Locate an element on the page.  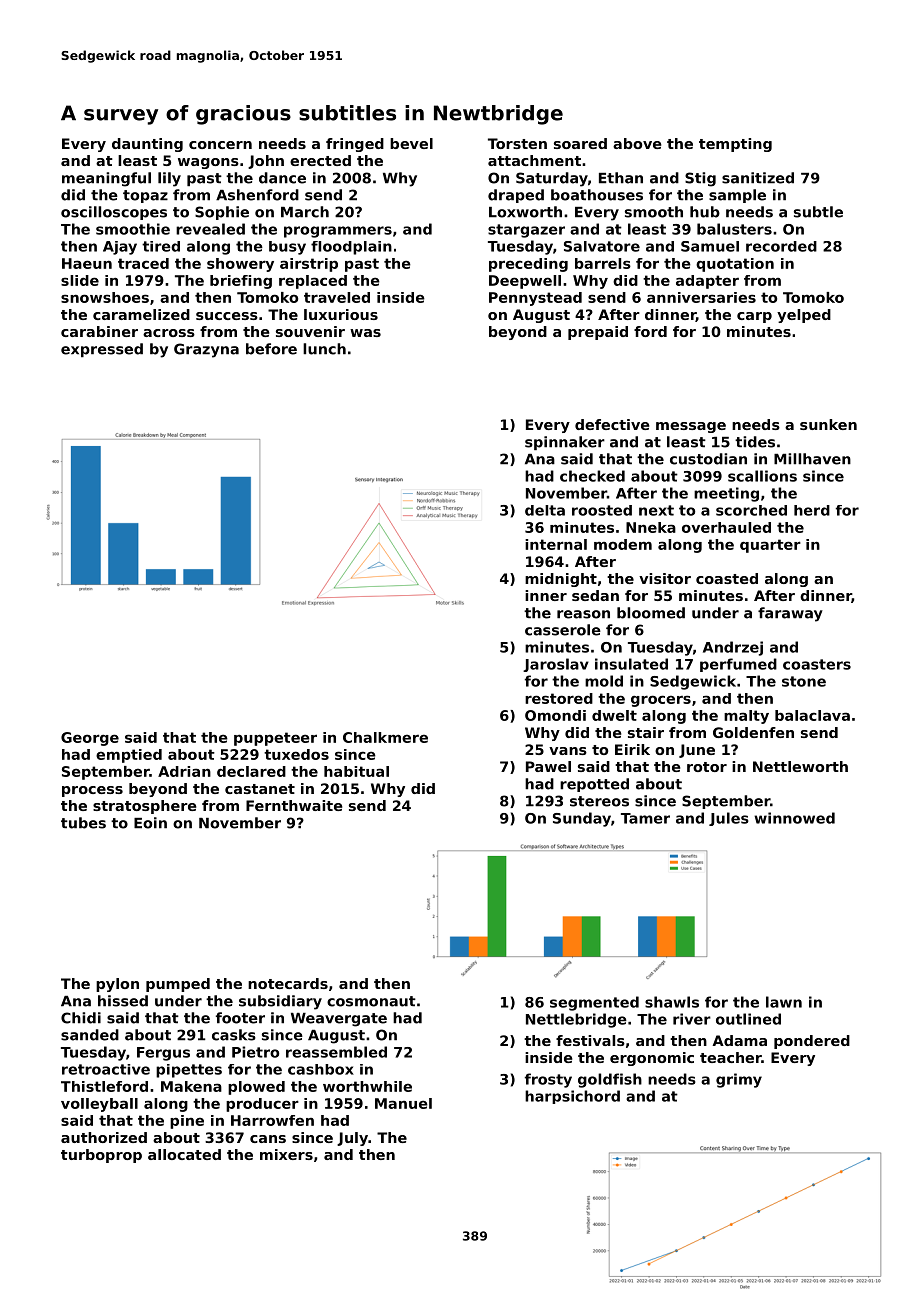
fringed is located at coordinates (355, 145).
